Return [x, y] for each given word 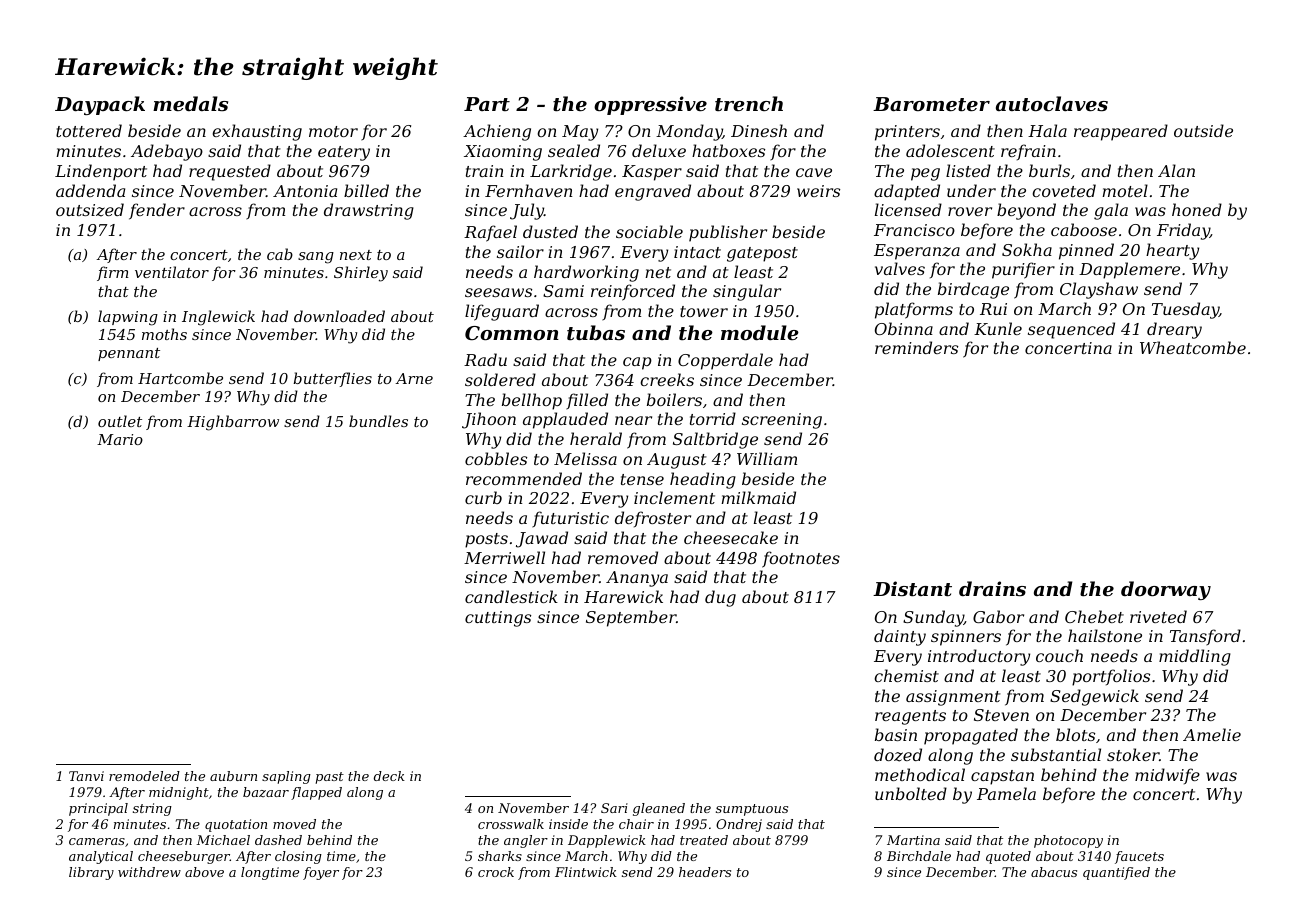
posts [486, 540]
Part [487, 104]
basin [896, 734]
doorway [1166, 590]
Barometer [931, 104]
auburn [233, 776]
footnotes [801, 559]
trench [749, 103]
